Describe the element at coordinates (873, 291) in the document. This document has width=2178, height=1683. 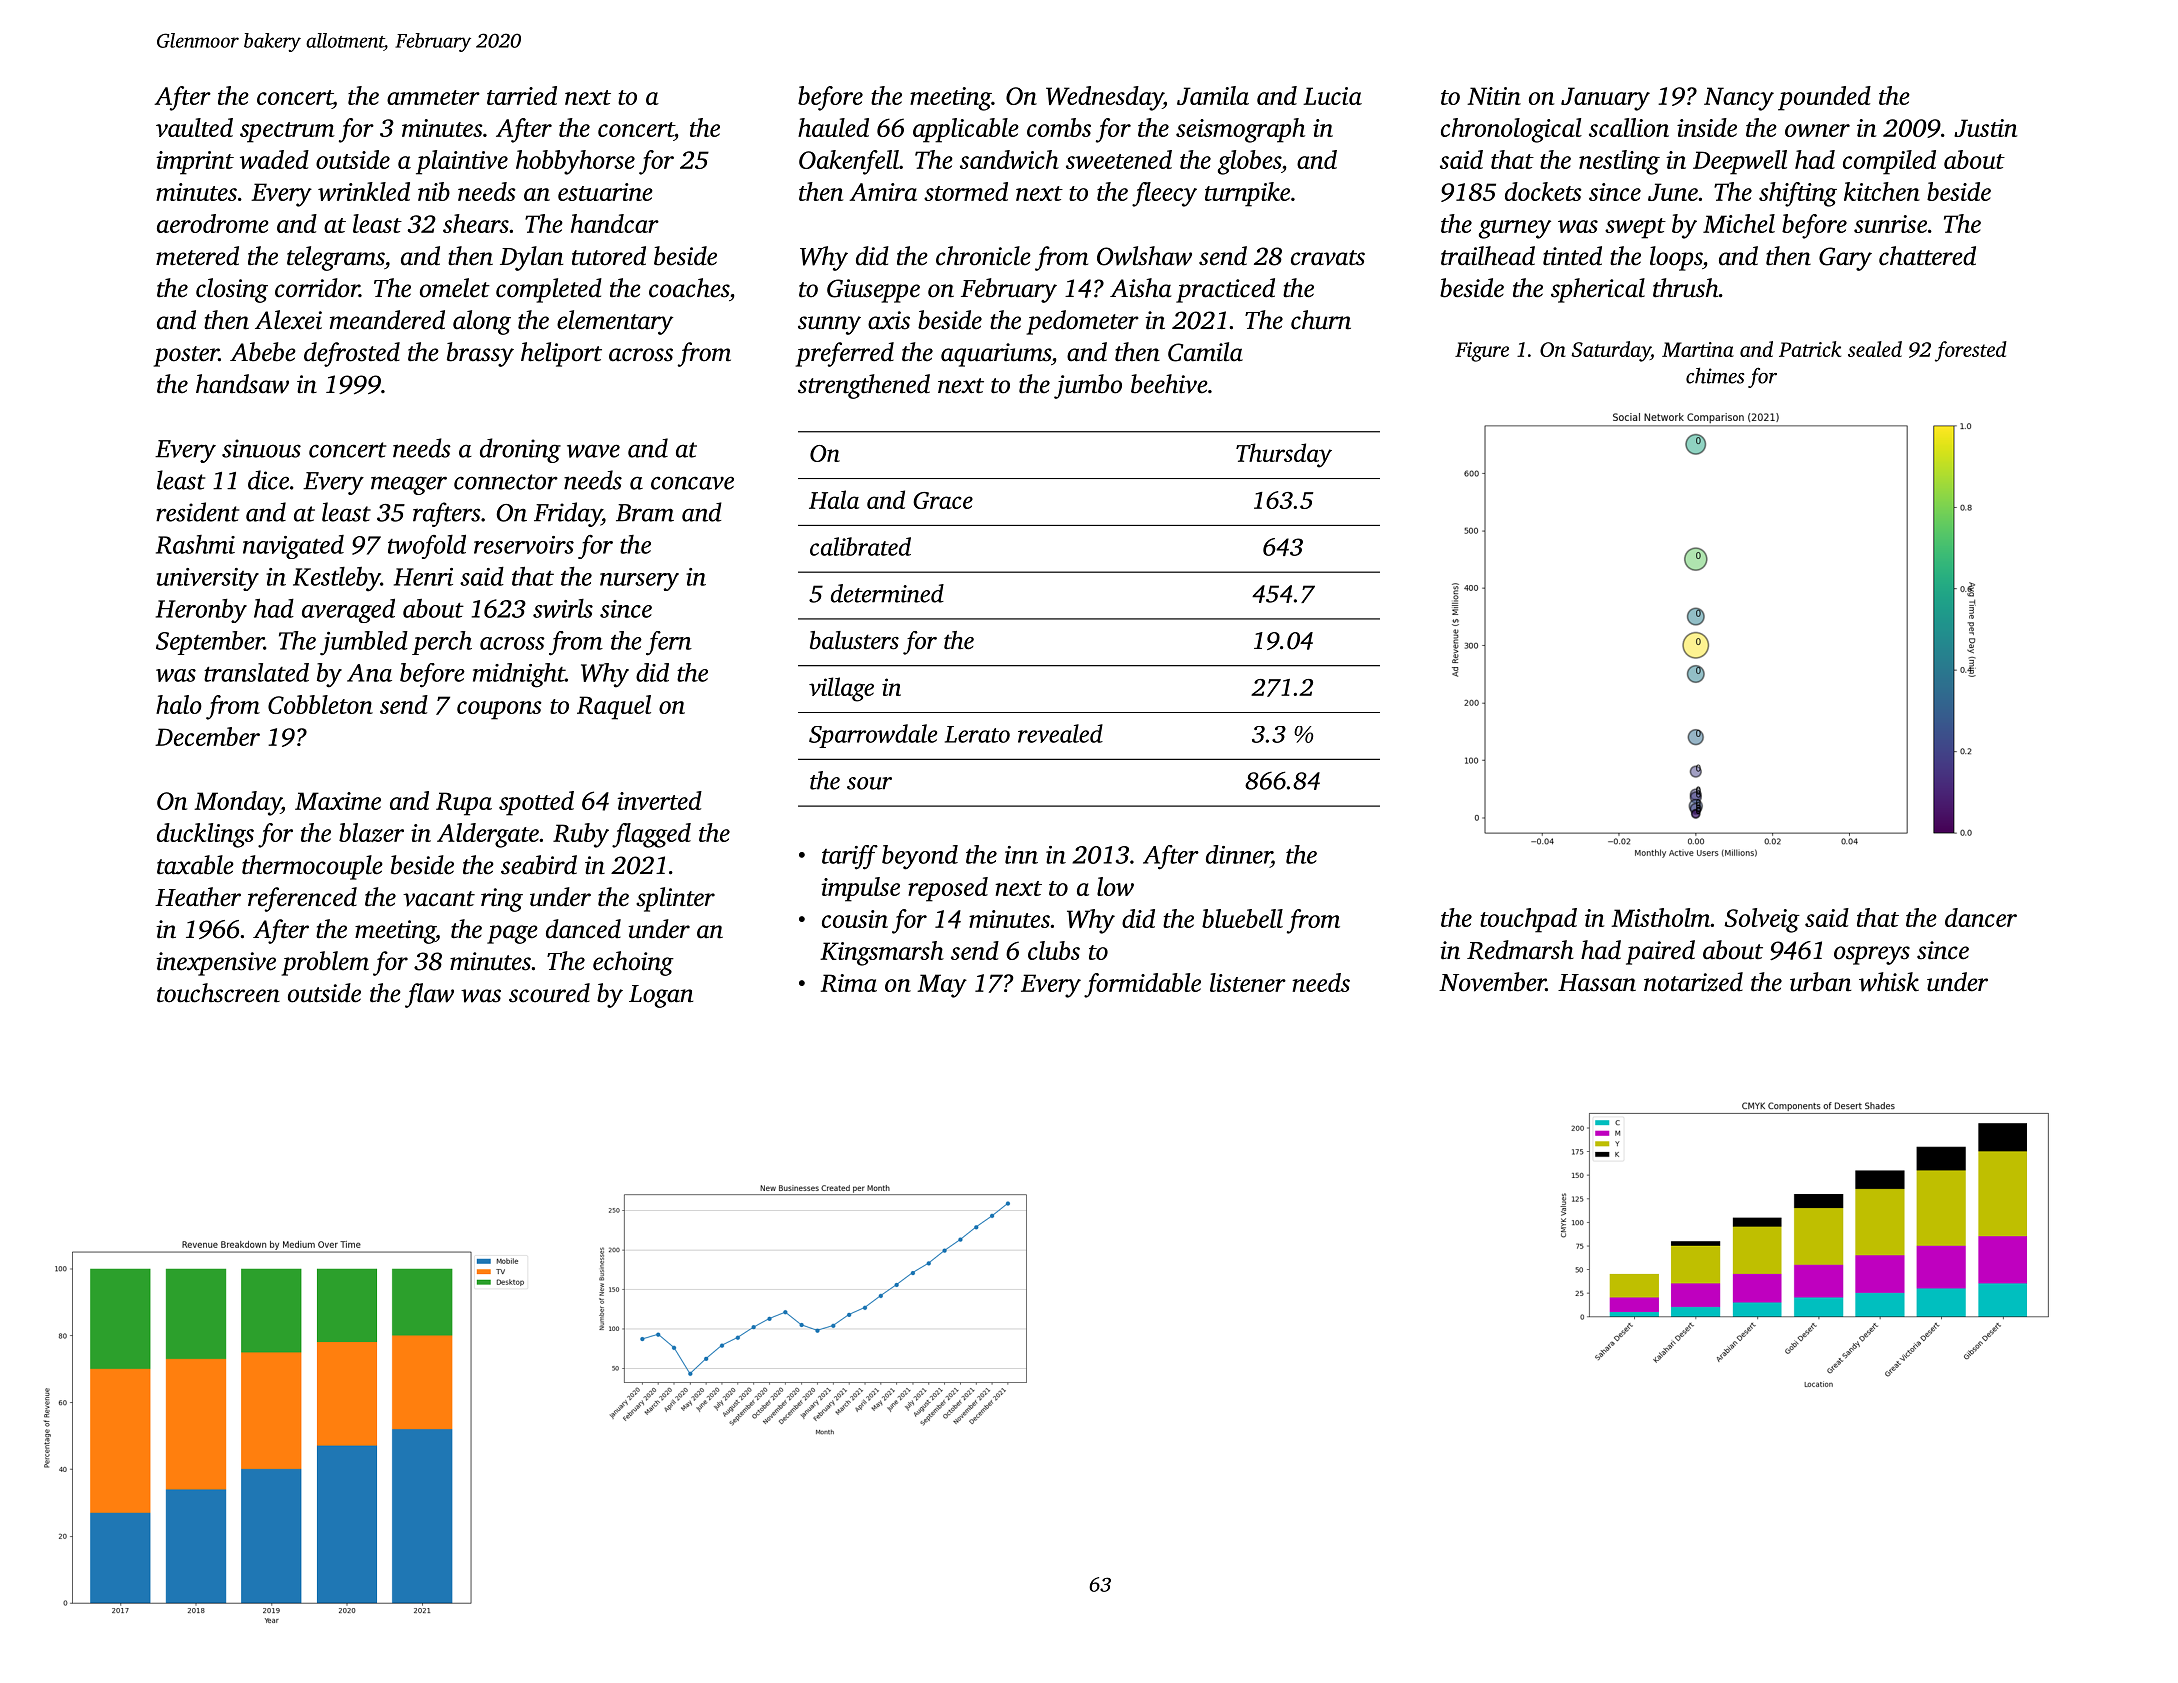
I see `Giuseppe` at that location.
